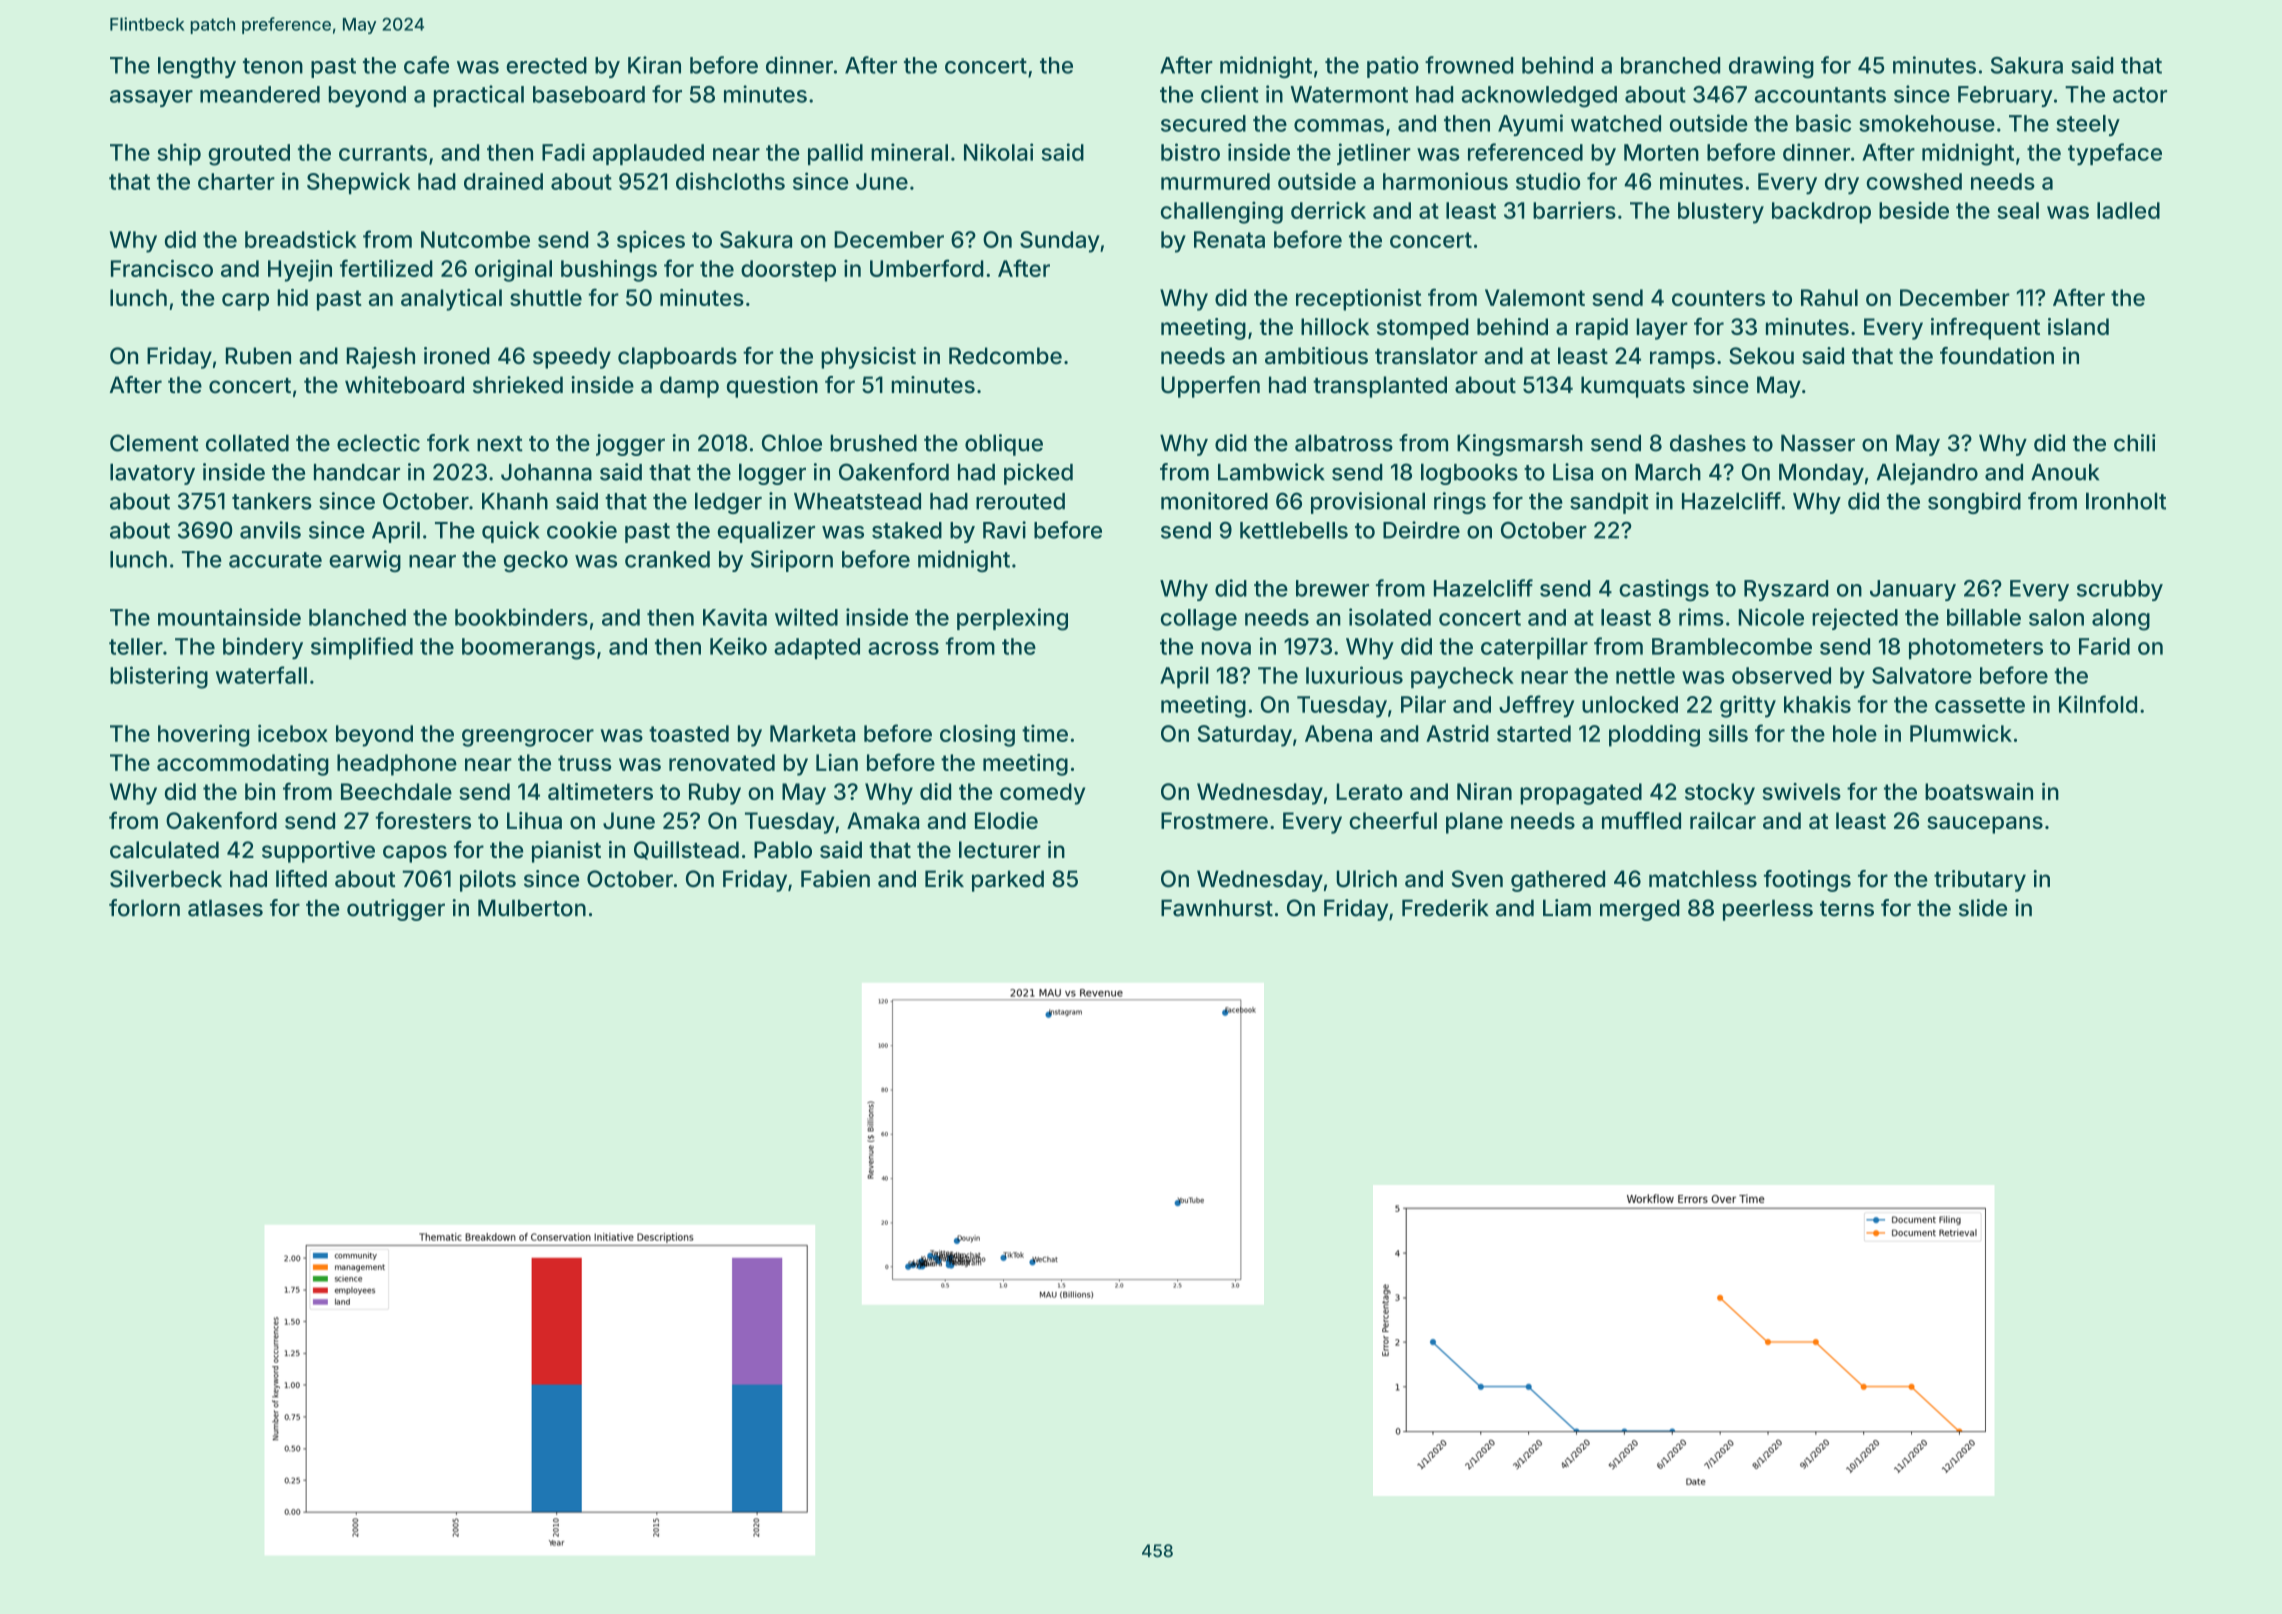 The width and height of the screenshot is (2282, 1614). What do you see at coordinates (1823, 123) in the screenshot?
I see `basic` at bounding box center [1823, 123].
